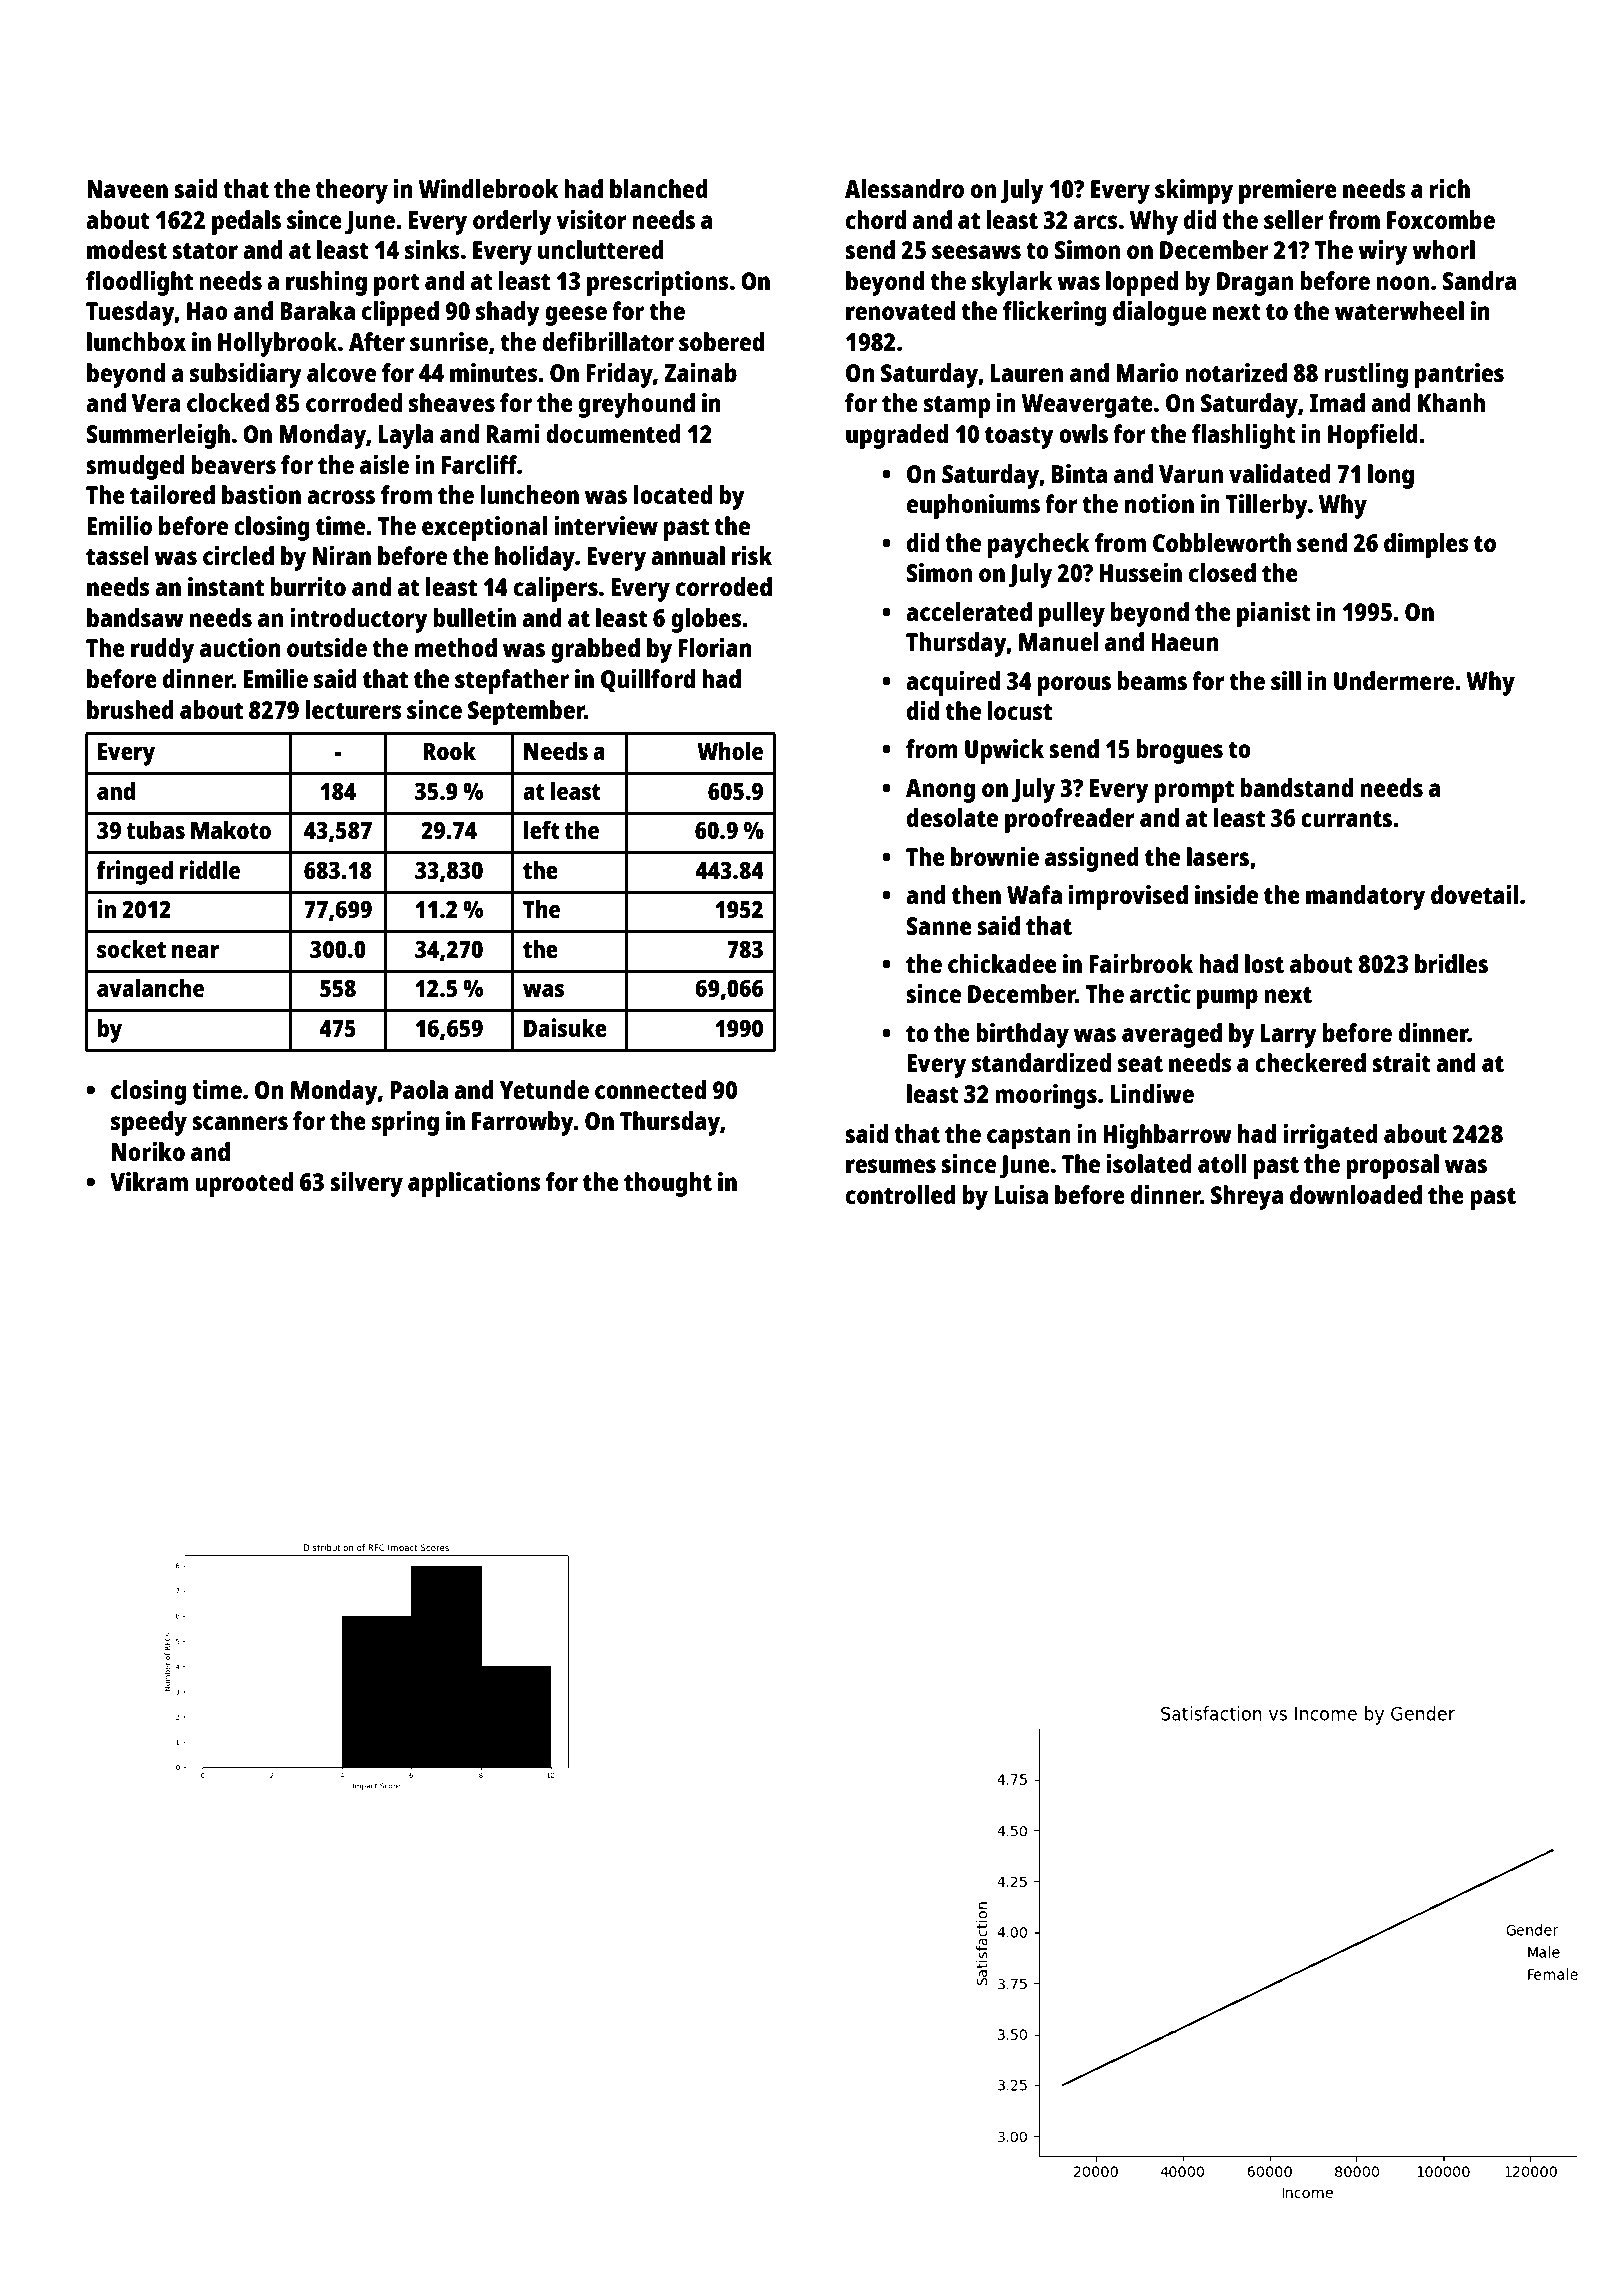 The width and height of the page is (1620, 2292). I want to click on connected, so click(650, 1089).
